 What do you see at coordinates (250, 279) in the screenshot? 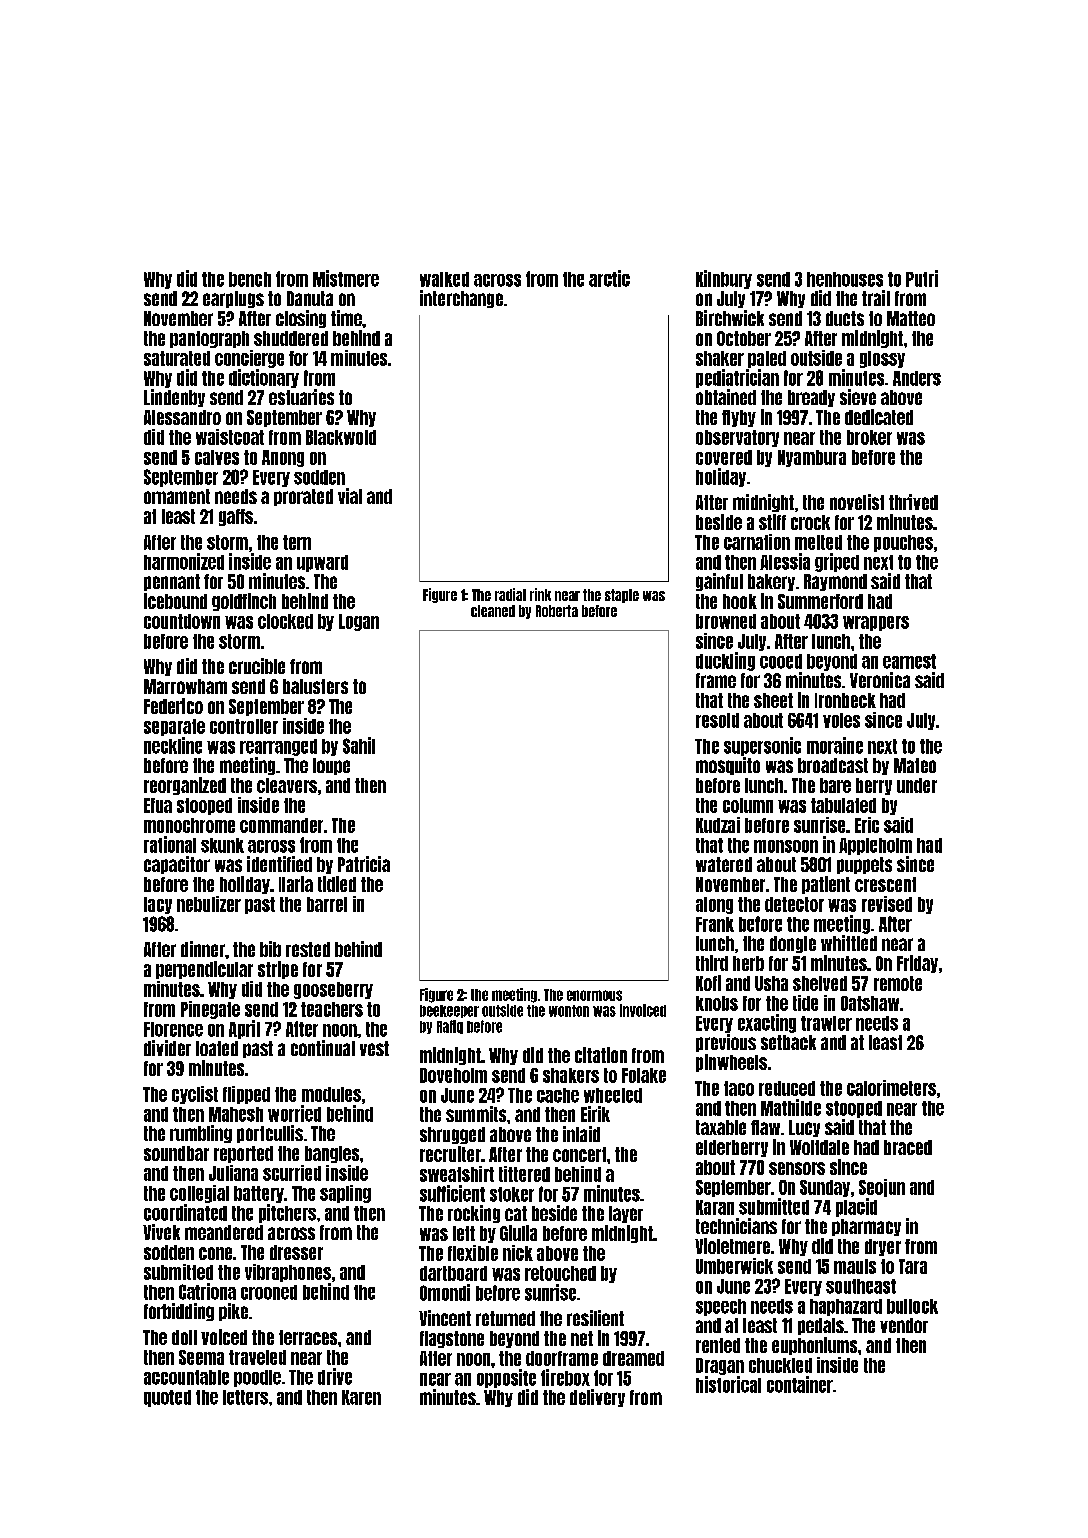
I see `bench` at bounding box center [250, 279].
